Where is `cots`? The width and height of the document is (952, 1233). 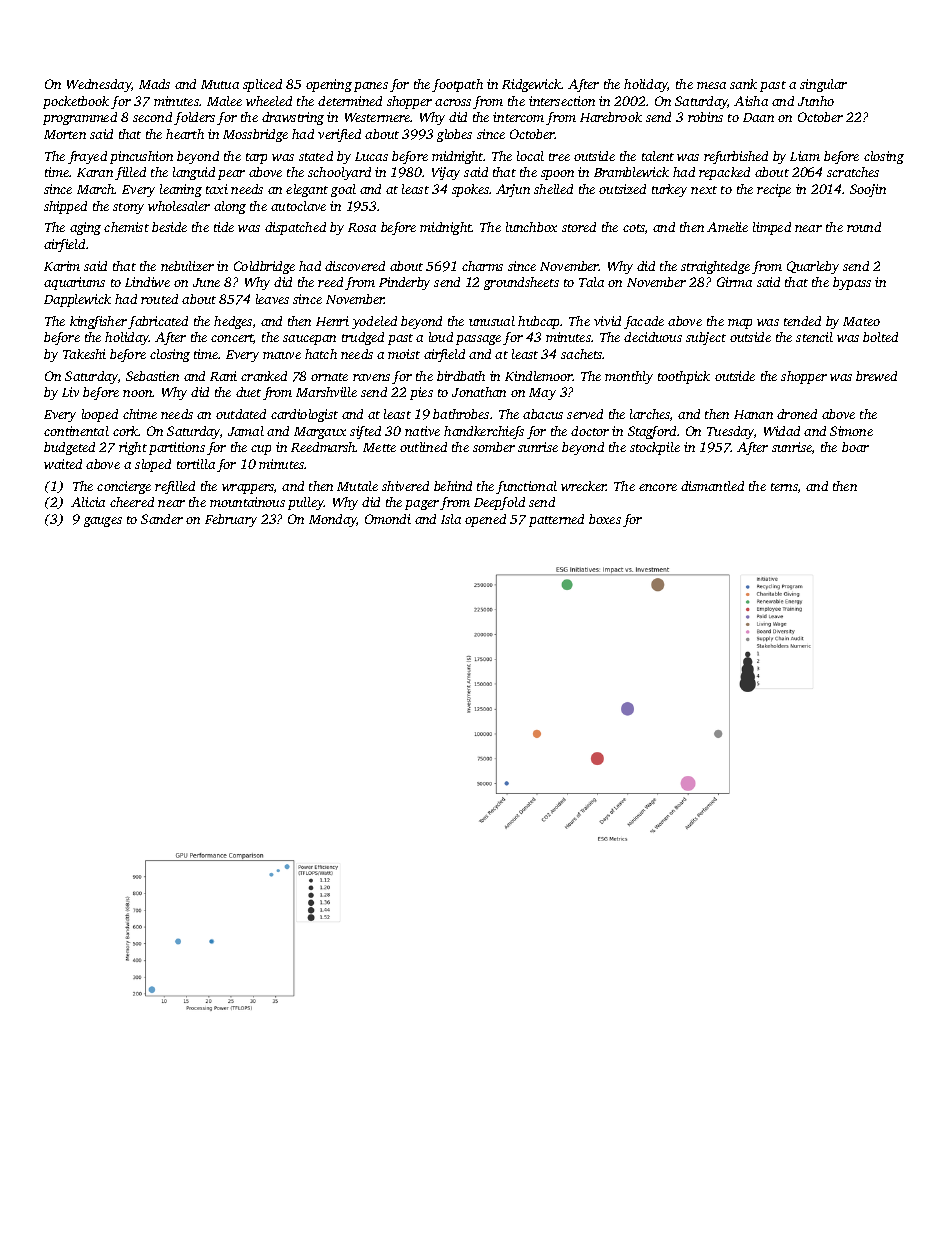
cots is located at coordinates (634, 228).
